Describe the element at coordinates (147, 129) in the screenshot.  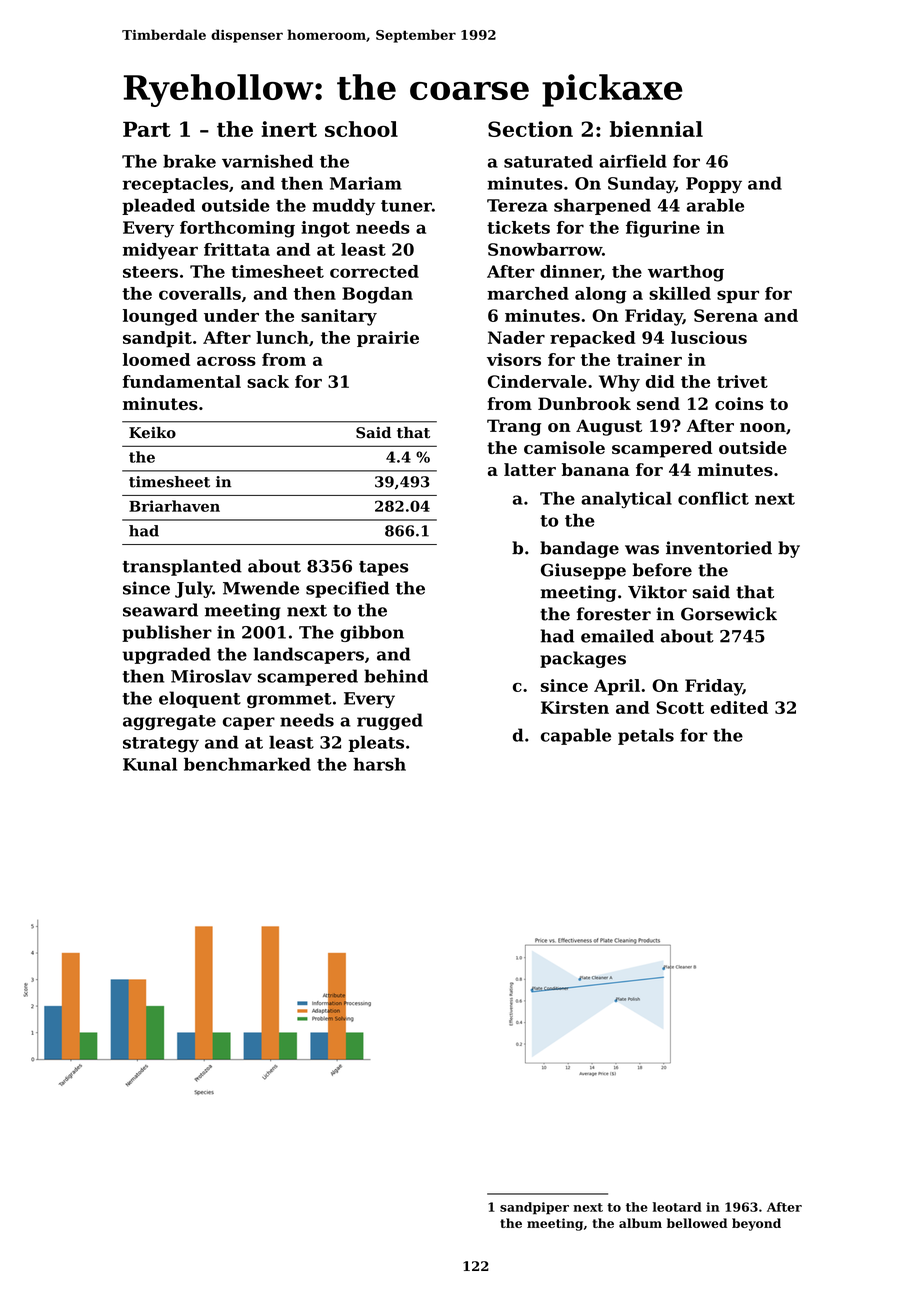
I see `Part` at that location.
